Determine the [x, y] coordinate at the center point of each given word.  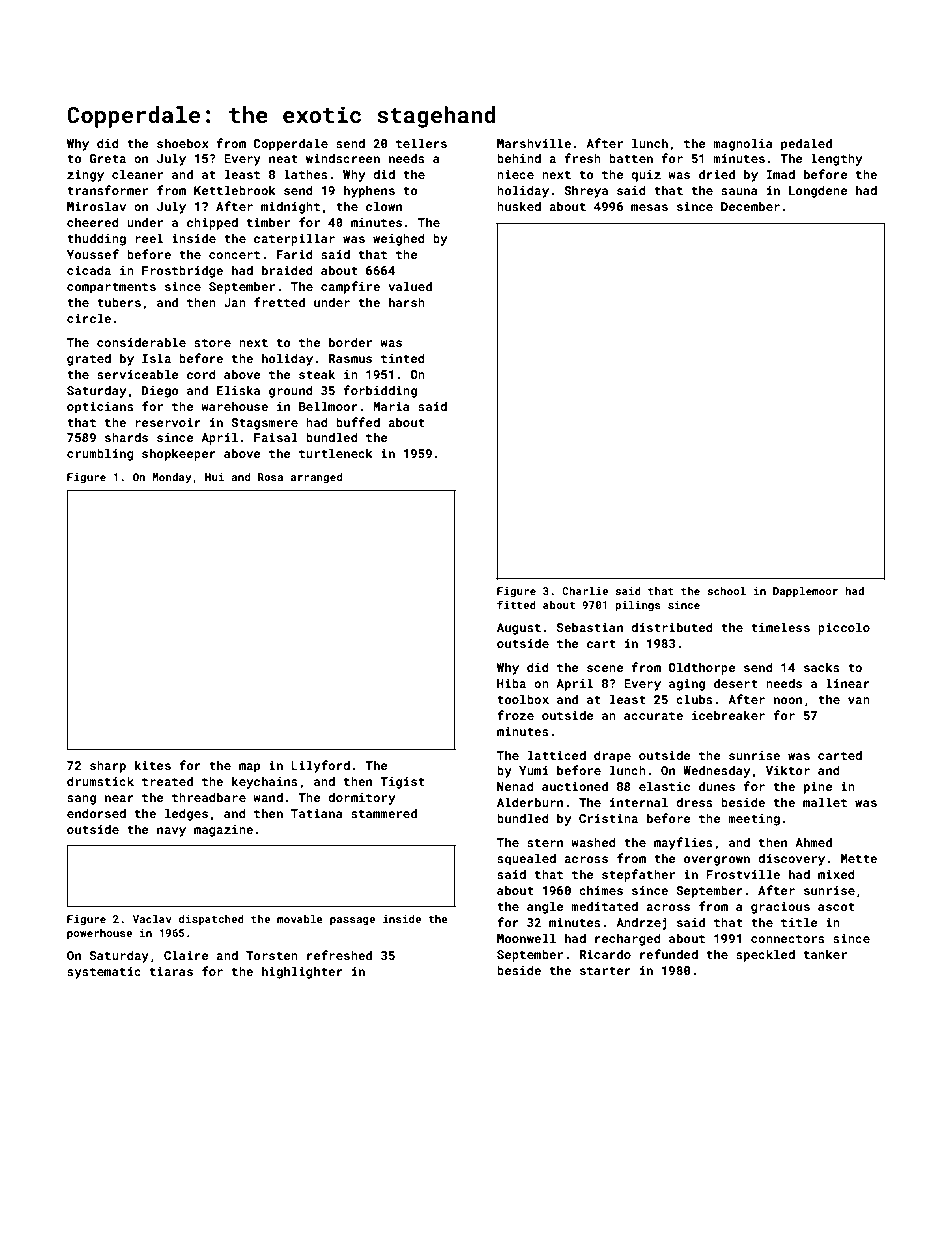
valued [410, 286]
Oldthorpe [702, 668]
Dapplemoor [805, 592]
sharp [108, 766]
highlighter [302, 972]
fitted [516, 604]
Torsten [272, 955]
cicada [89, 270]
